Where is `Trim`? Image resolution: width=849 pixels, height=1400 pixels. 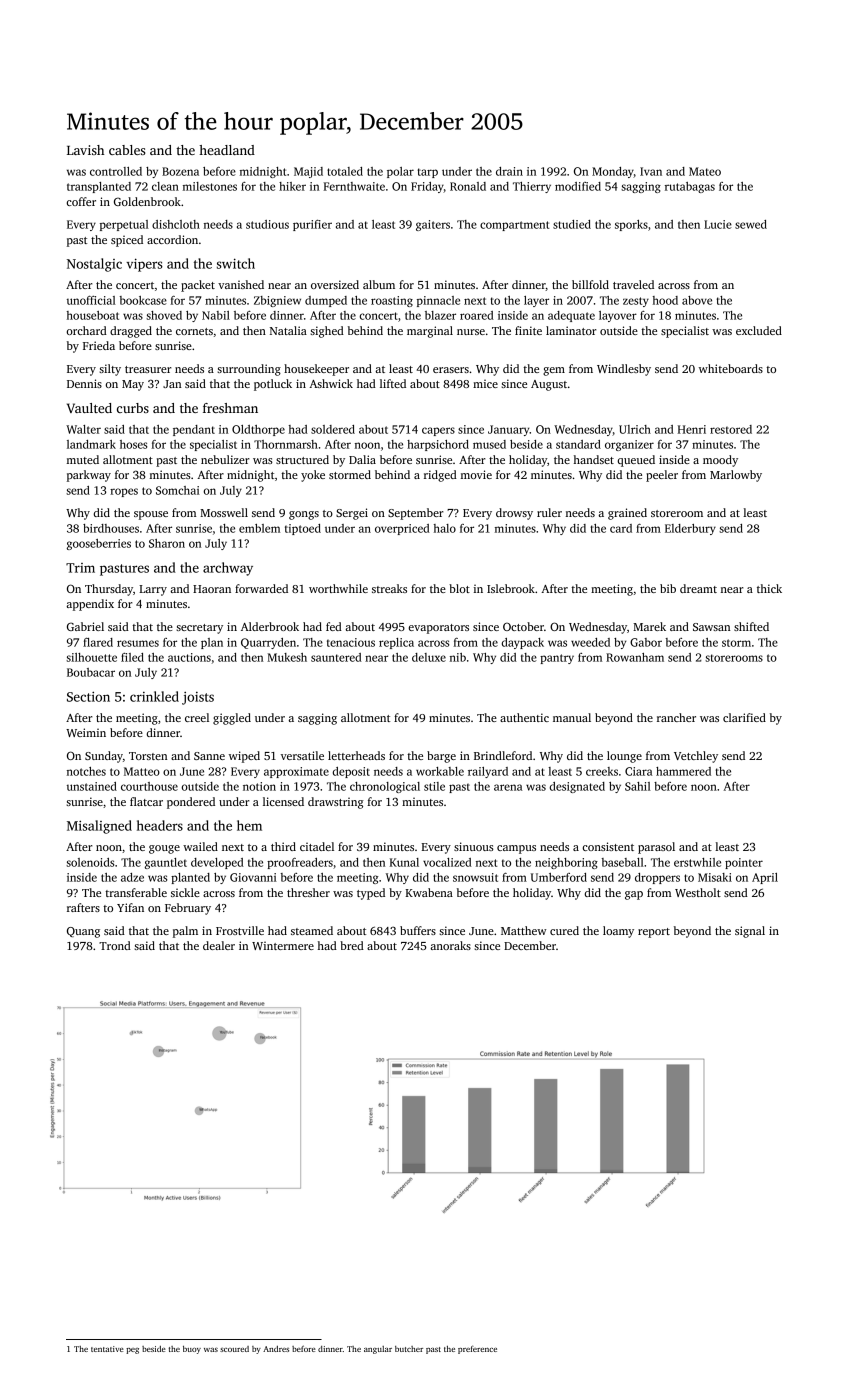
Trim is located at coordinates (80, 568).
